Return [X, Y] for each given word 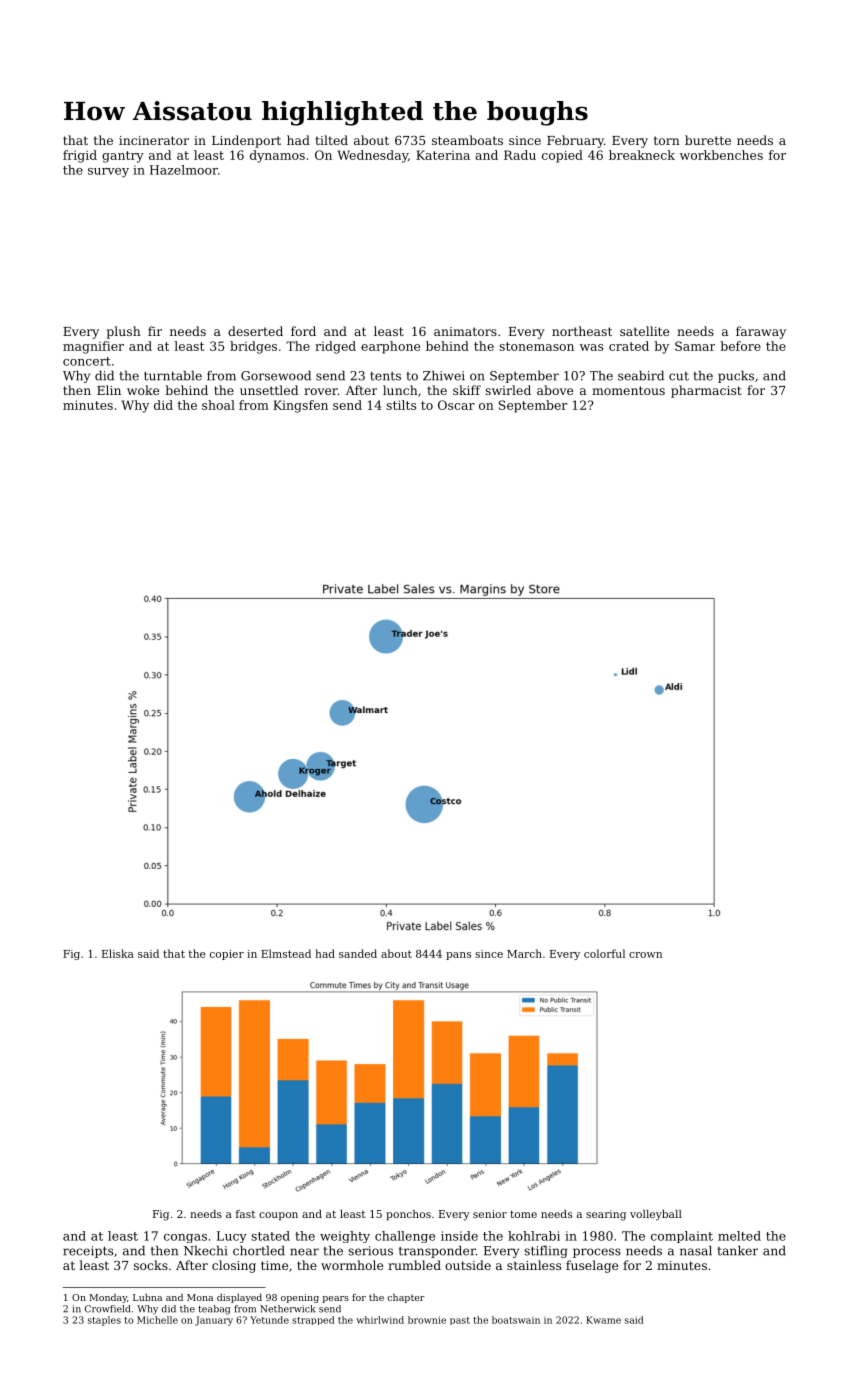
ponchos [408, 1215]
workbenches [721, 155]
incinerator [154, 140]
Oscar [456, 405]
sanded [358, 953]
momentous [628, 390]
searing [606, 1215]
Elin [109, 390]
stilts [401, 405]
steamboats [467, 140]
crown [645, 955]
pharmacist [706, 391]
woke [143, 390]
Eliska [118, 953]
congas [185, 1238]
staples [104, 1321]
